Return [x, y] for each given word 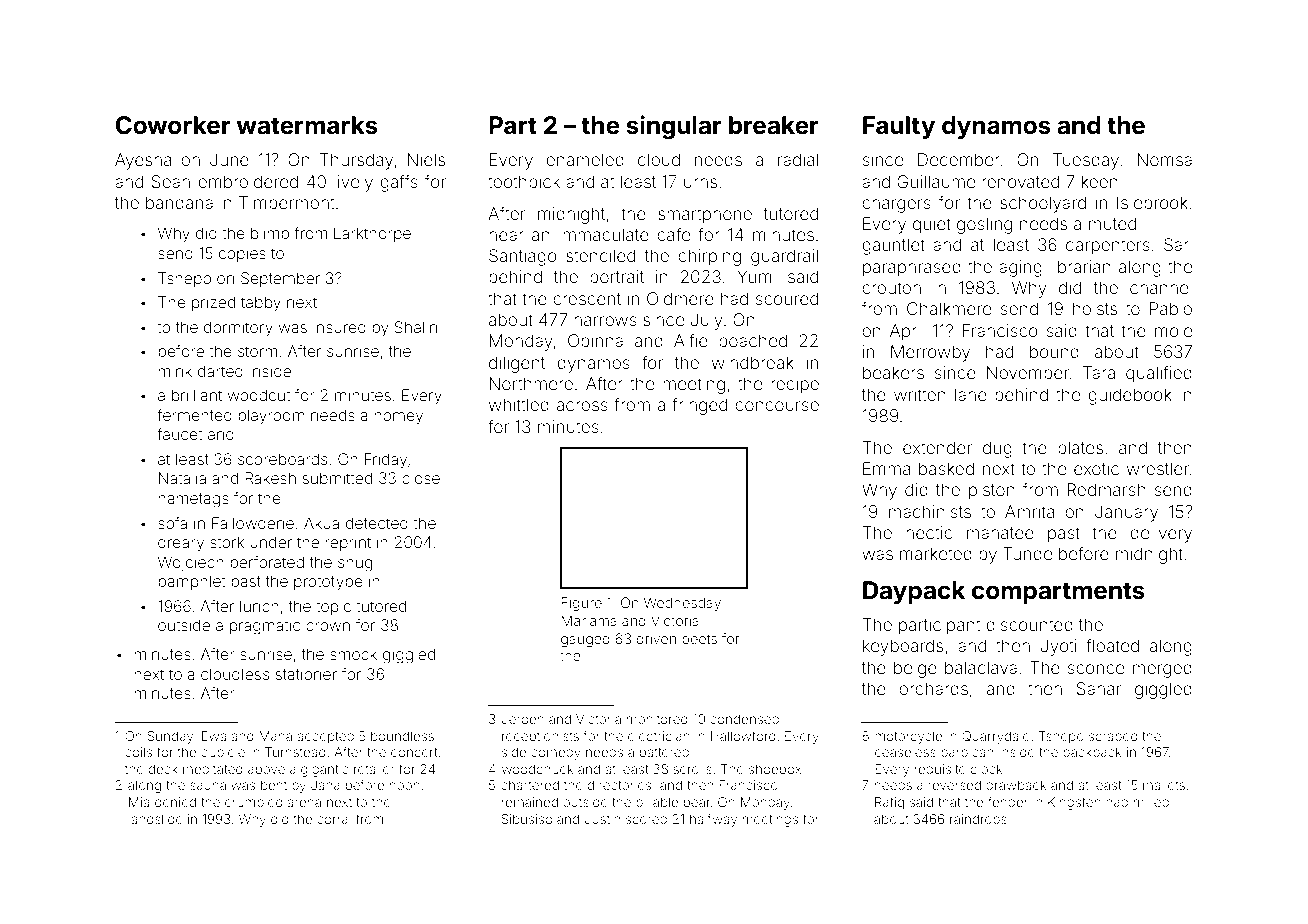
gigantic [324, 770]
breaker [774, 125]
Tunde [1027, 553]
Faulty [899, 127]
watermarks [307, 125]
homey [398, 417]
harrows [605, 319]
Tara [1099, 372]
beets [699, 639]
